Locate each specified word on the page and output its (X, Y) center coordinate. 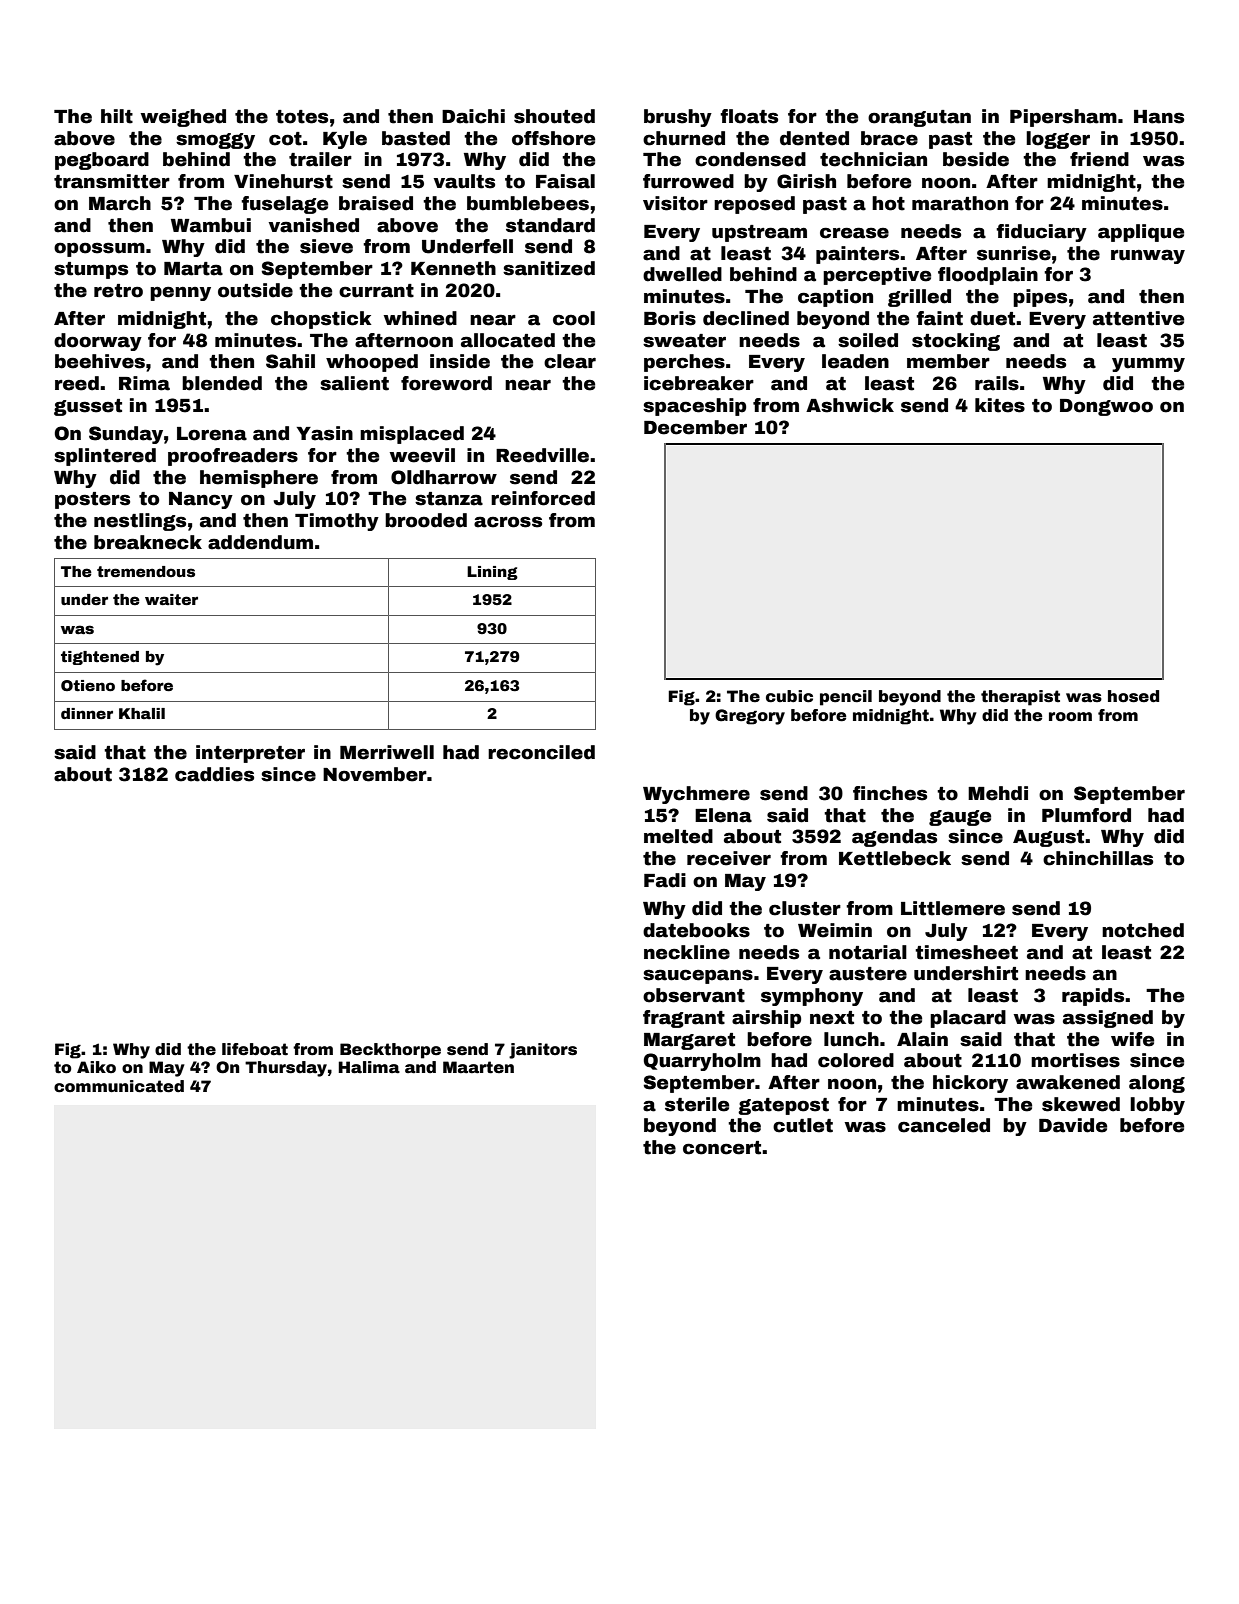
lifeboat (255, 1049)
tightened (100, 658)
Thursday (286, 1069)
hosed (1133, 696)
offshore (553, 138)
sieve (326, 246)
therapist (1020, 698)
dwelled (682, 274)
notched (1143, 930)
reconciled (541, 752)
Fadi (665, 880)
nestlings (140, 522)
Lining (492, 573)
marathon (960, 203)
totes (302, 117)
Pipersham (1063, 118)
